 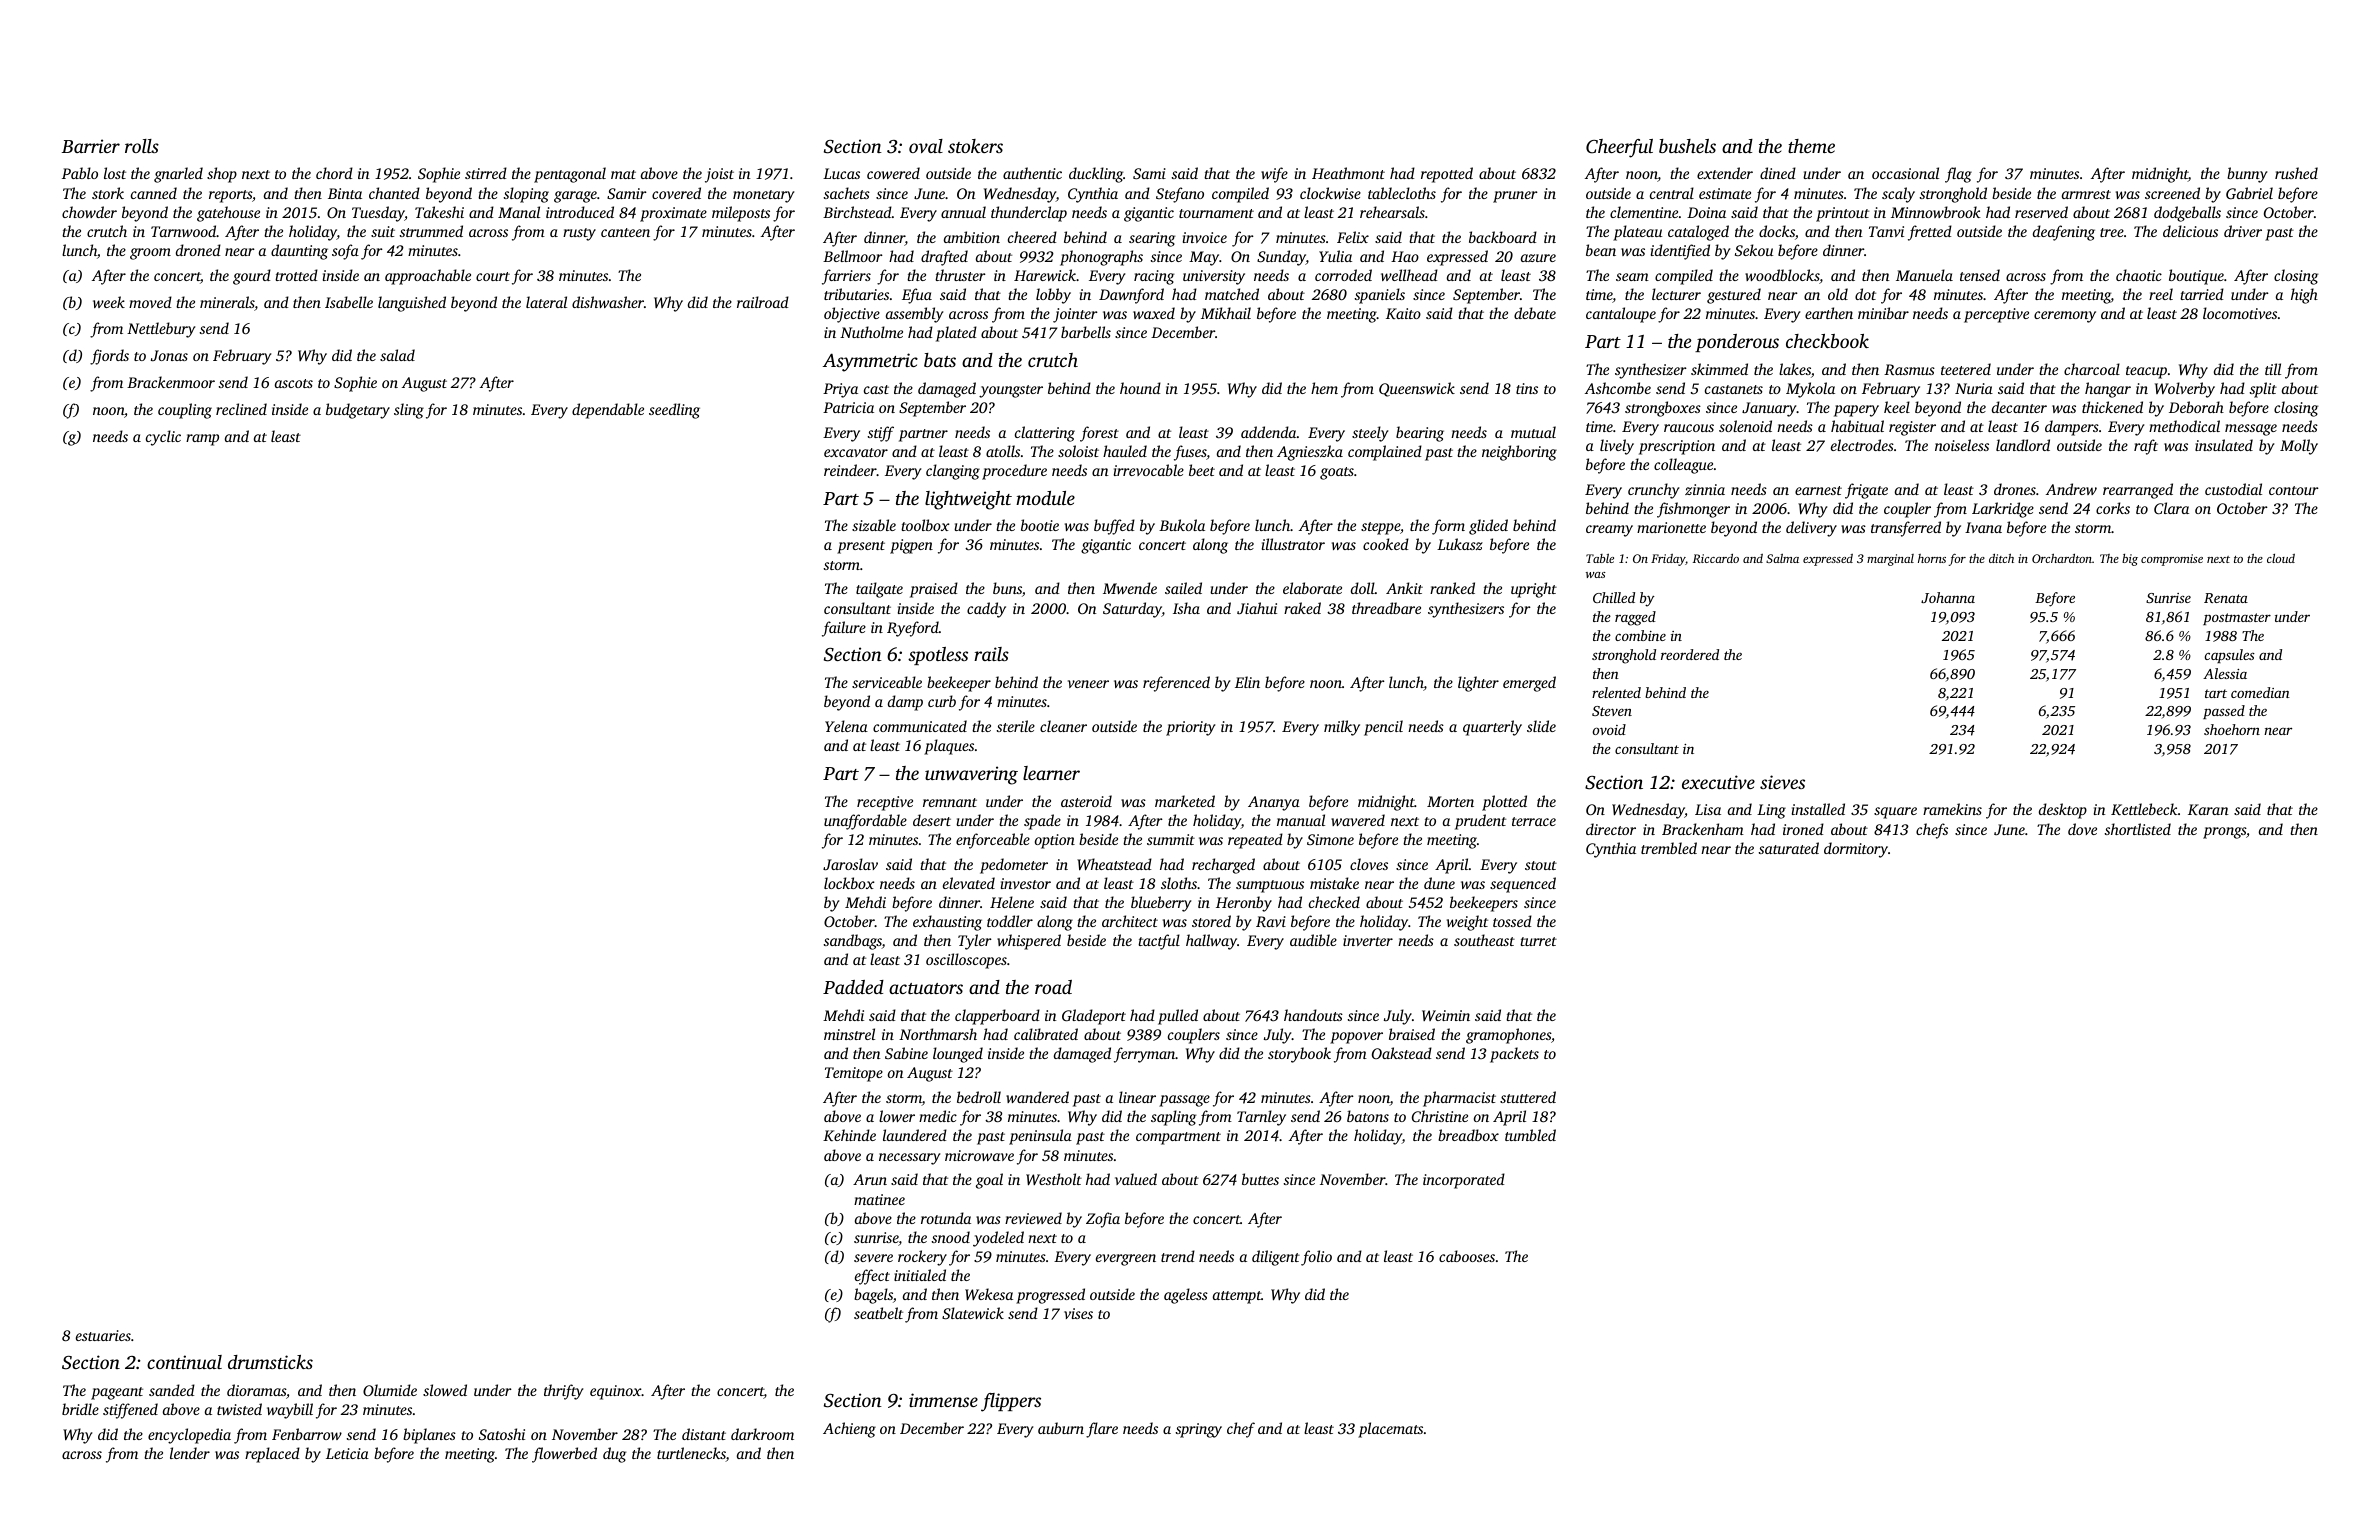 What do you see at coordinates (1390, 1430) in the screenshot?
I see `placemats` at bounding box center [1390, 1430].
